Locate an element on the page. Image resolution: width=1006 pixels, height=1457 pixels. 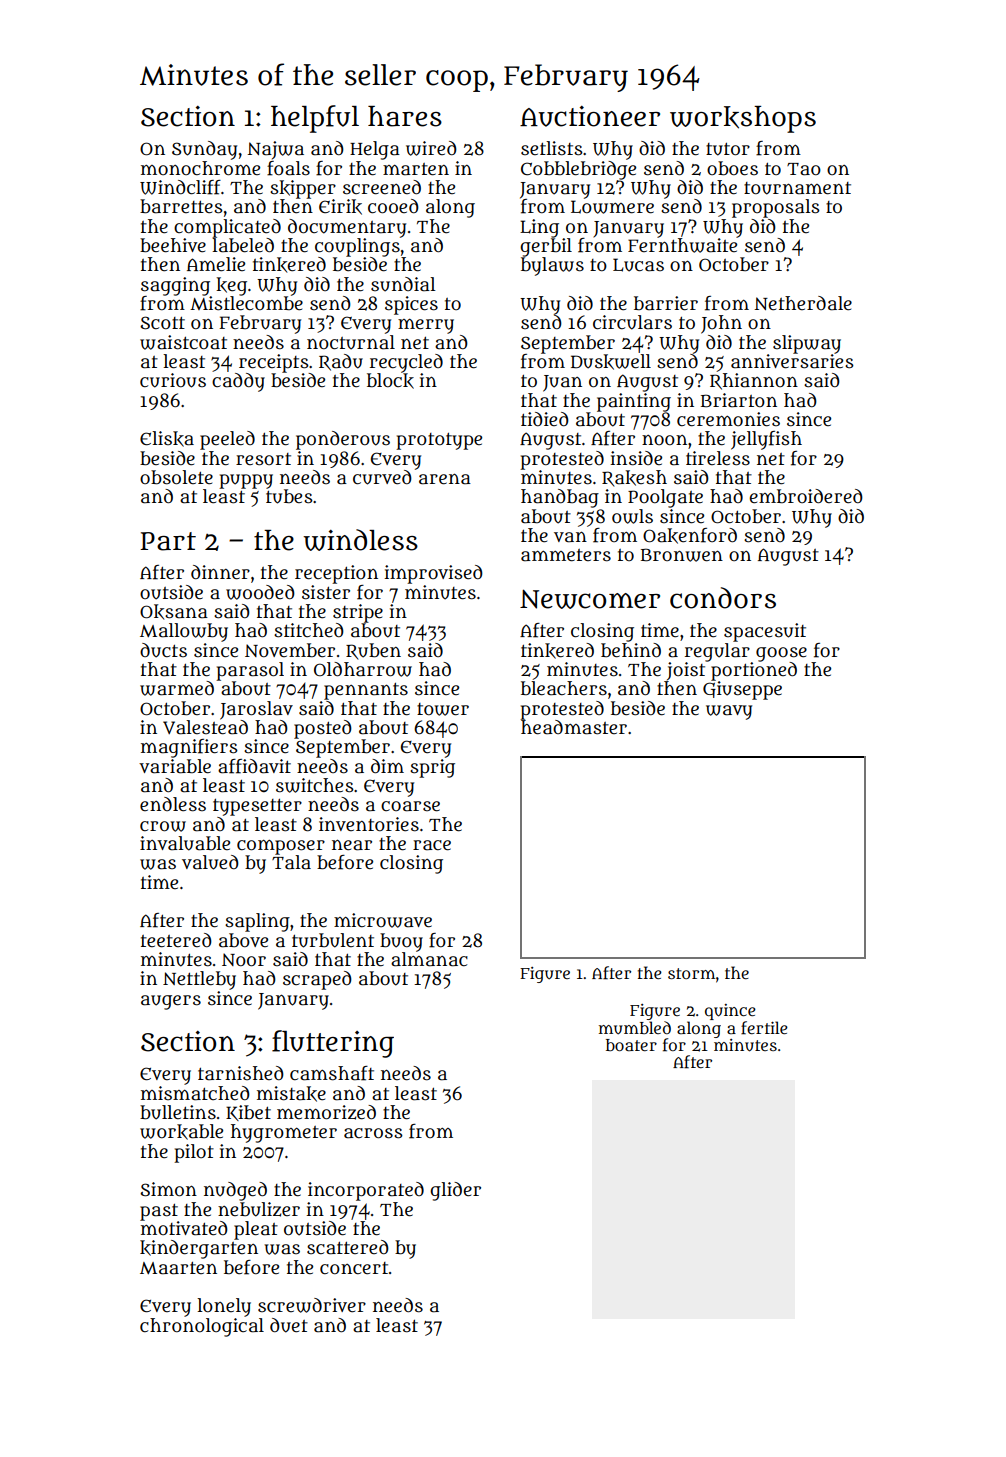
Najwa is located at coordinates (275, 150).
